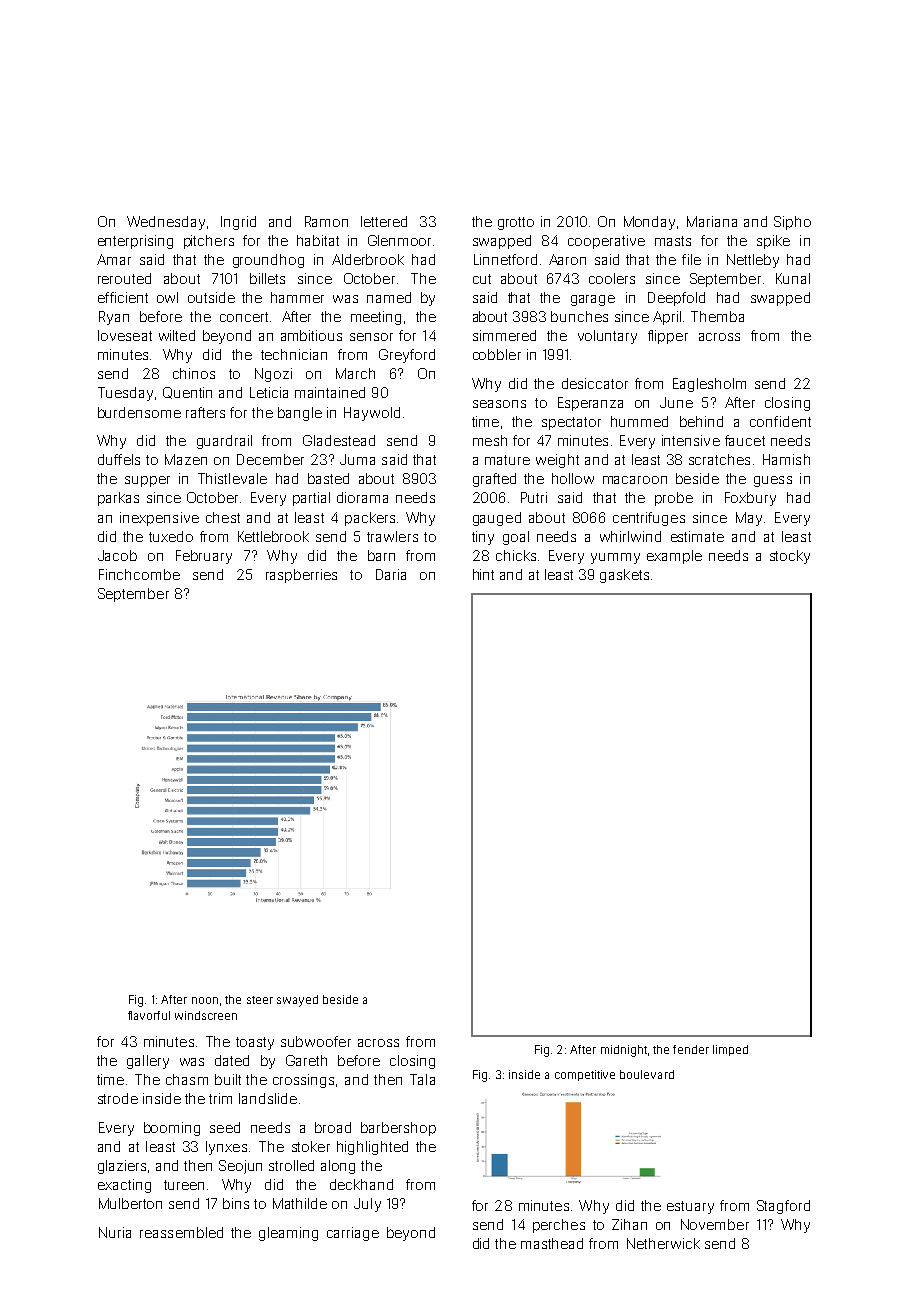 Image resolution: width=908 pixels, height=1316 pixels. What do you see at coordinates (115, 1232) in the page?
I see `Nuria` at bounding box center [115, 1232].
